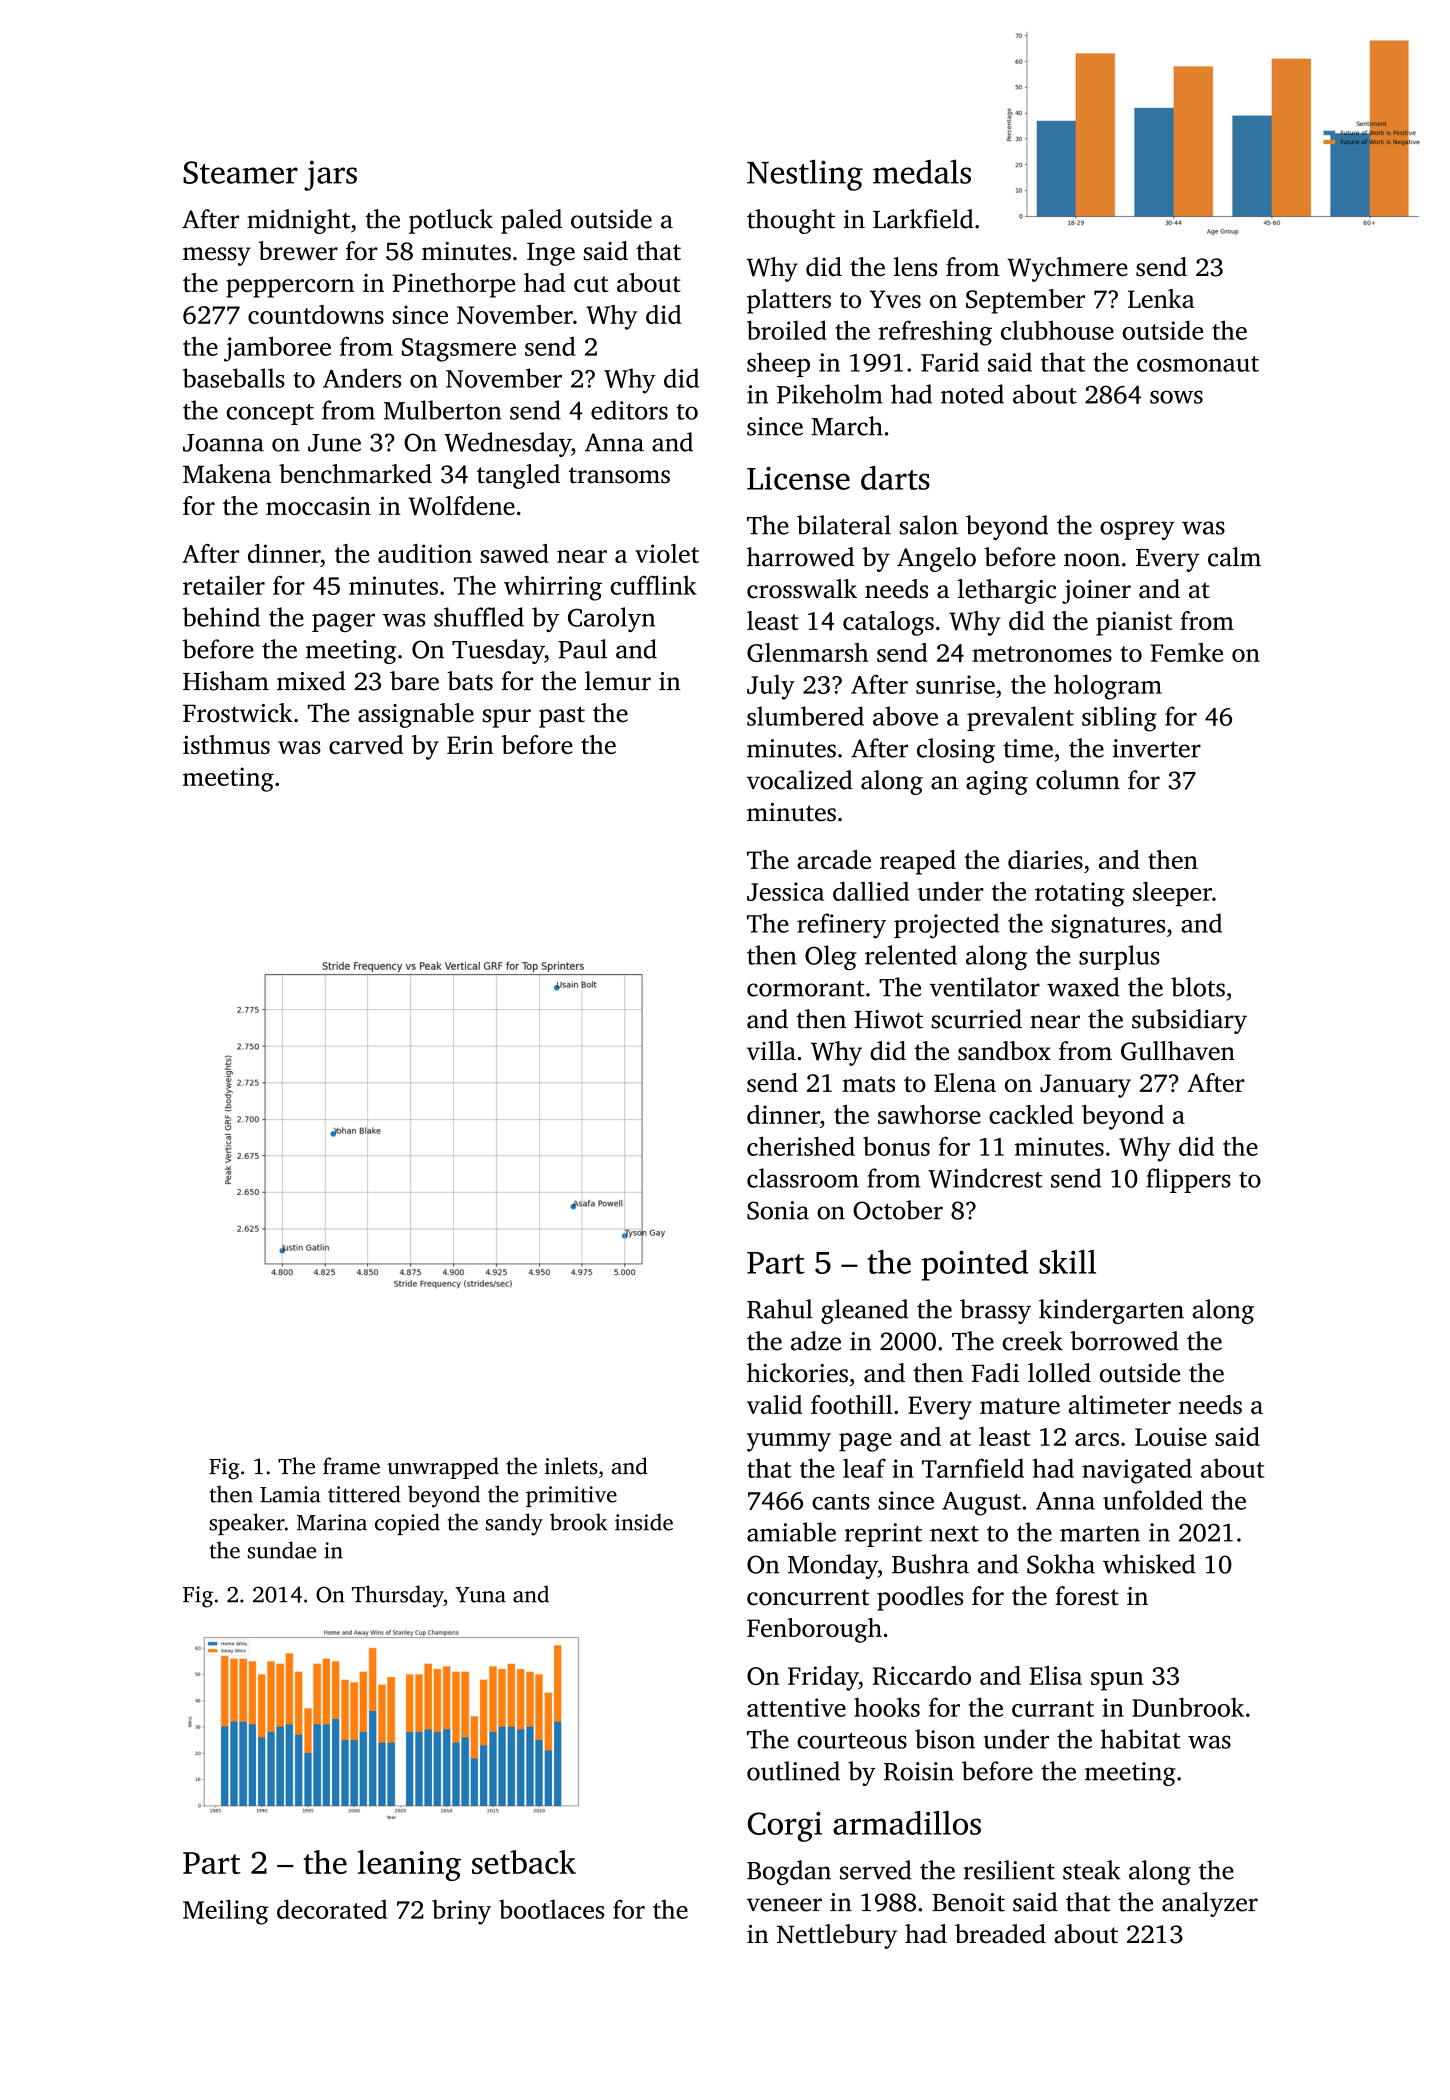 This screenshot has height=2100, width=1450. What do you see at coordinates (1097, 1439) in the screenshot?
I see `arcs` at bounding box center [1097, 1439].
